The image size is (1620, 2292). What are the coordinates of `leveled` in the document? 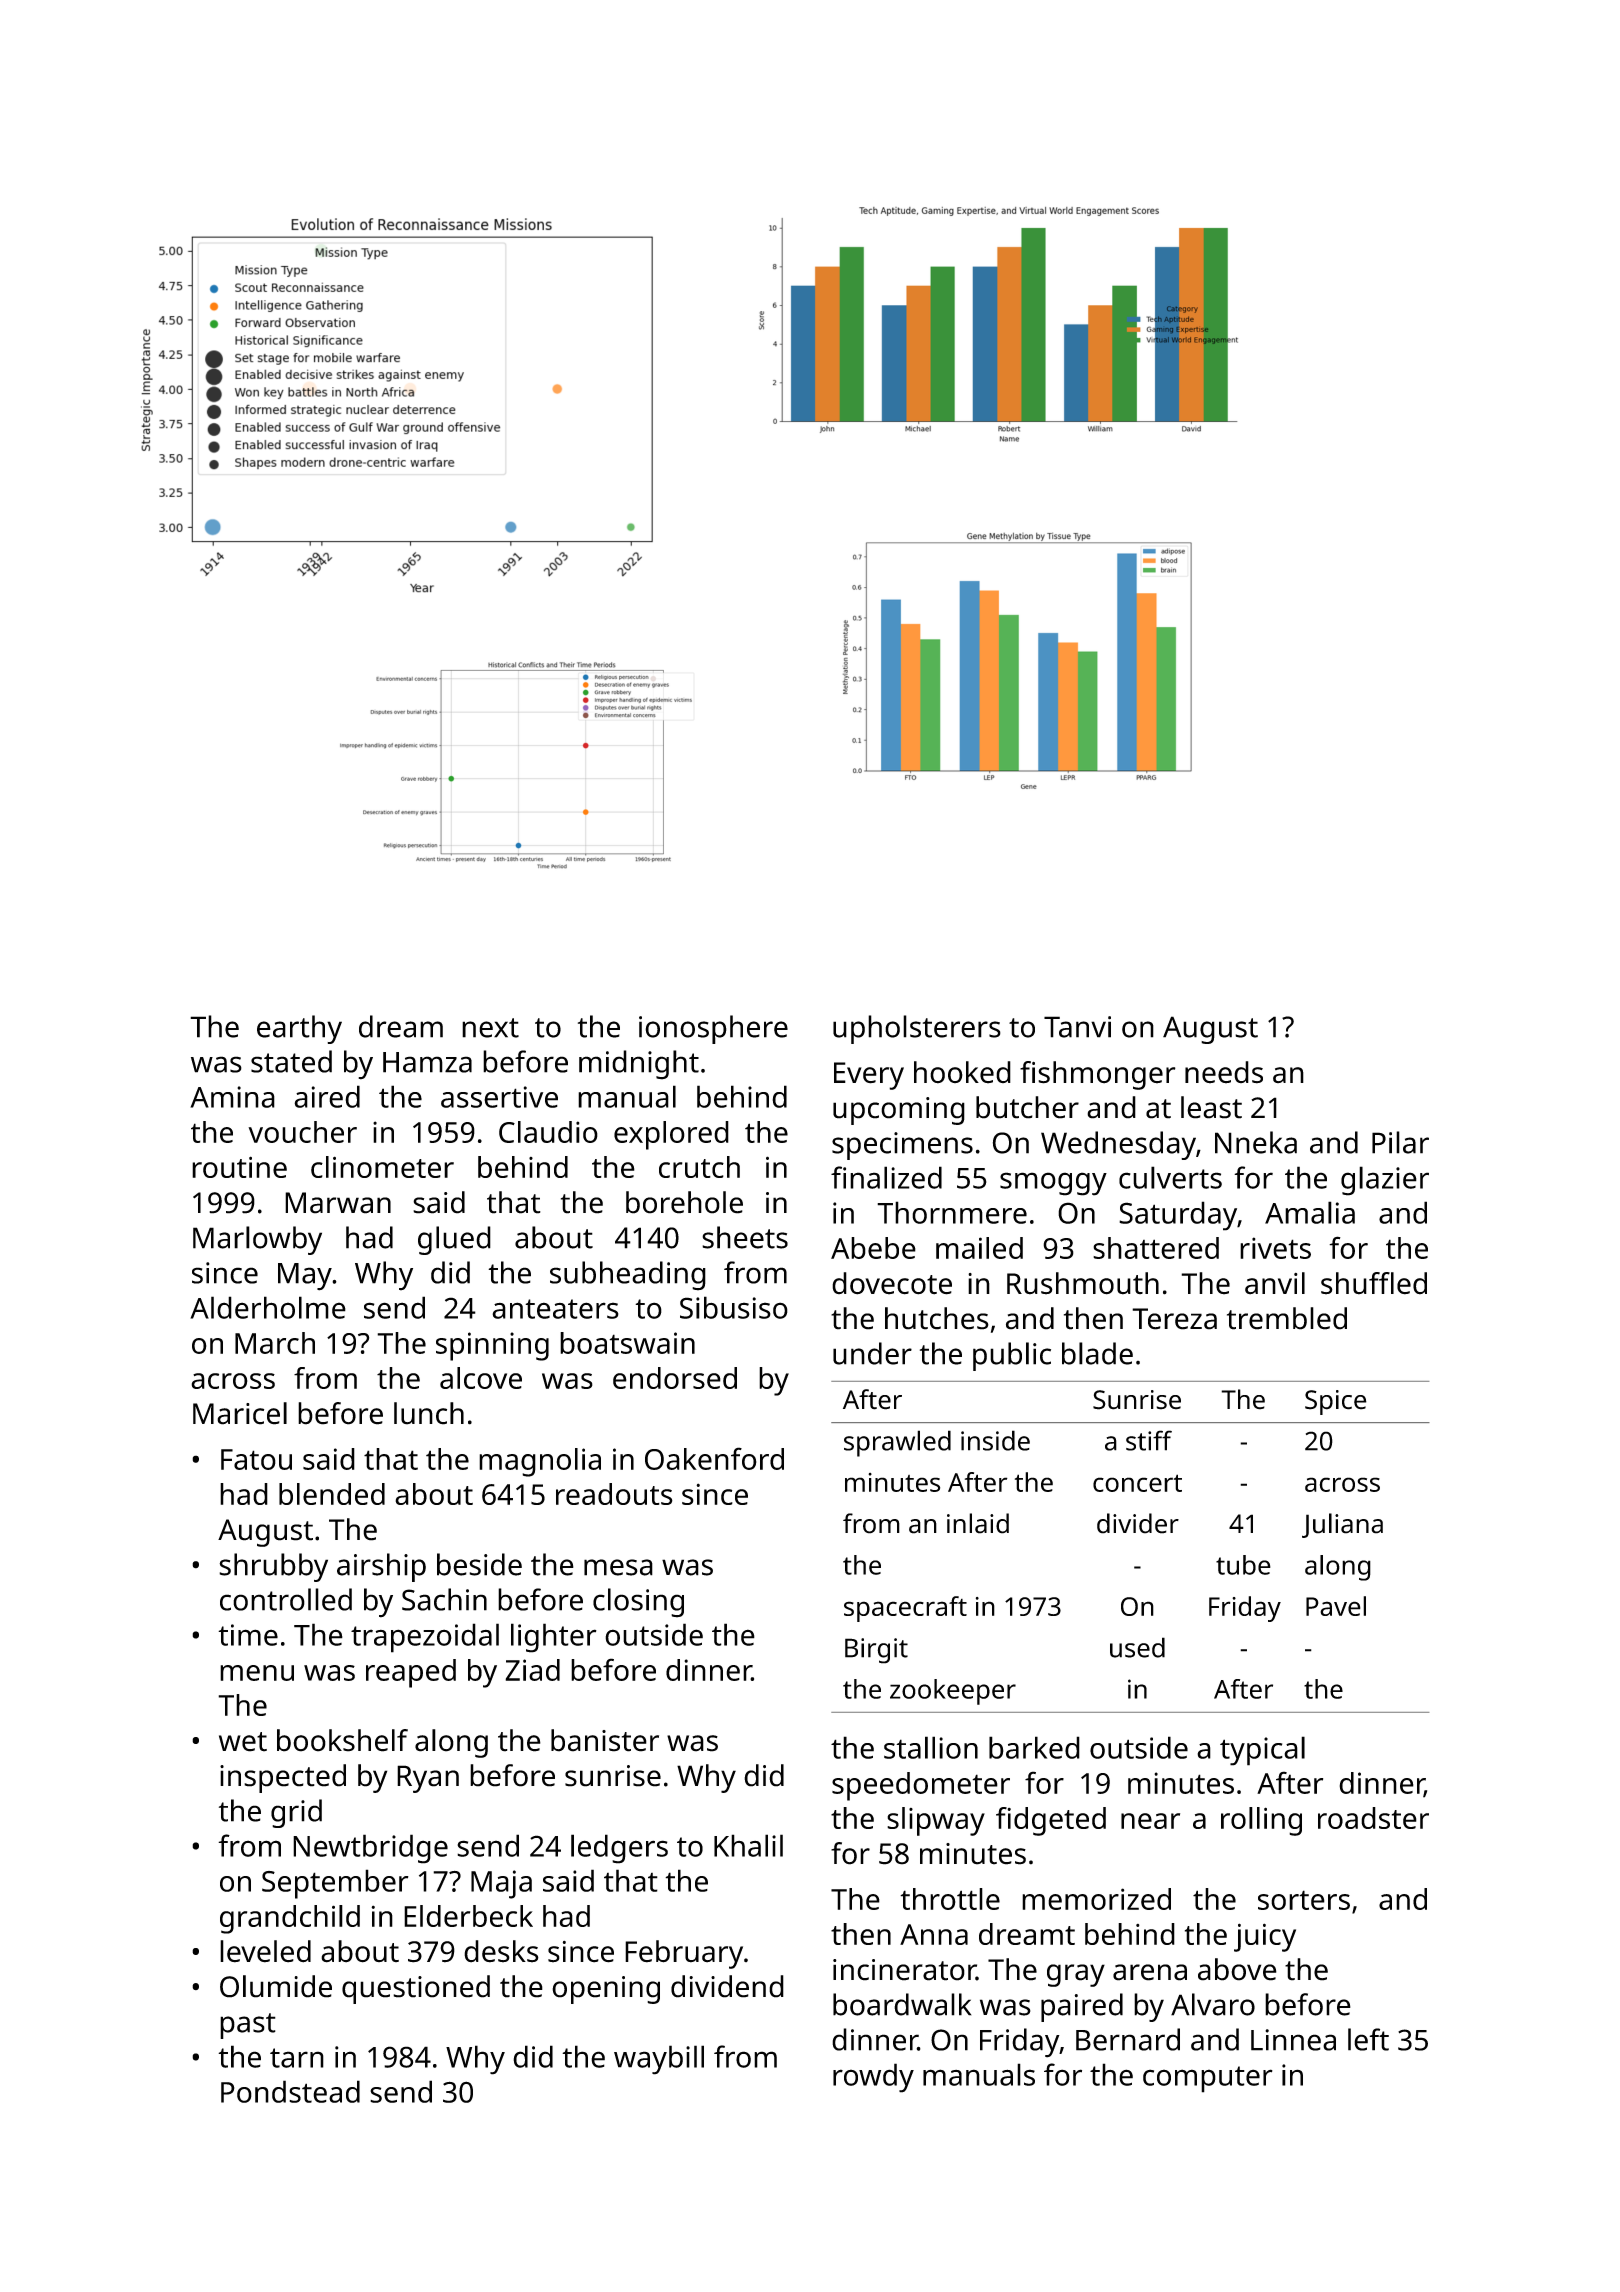 It's located at (265, 1951).
